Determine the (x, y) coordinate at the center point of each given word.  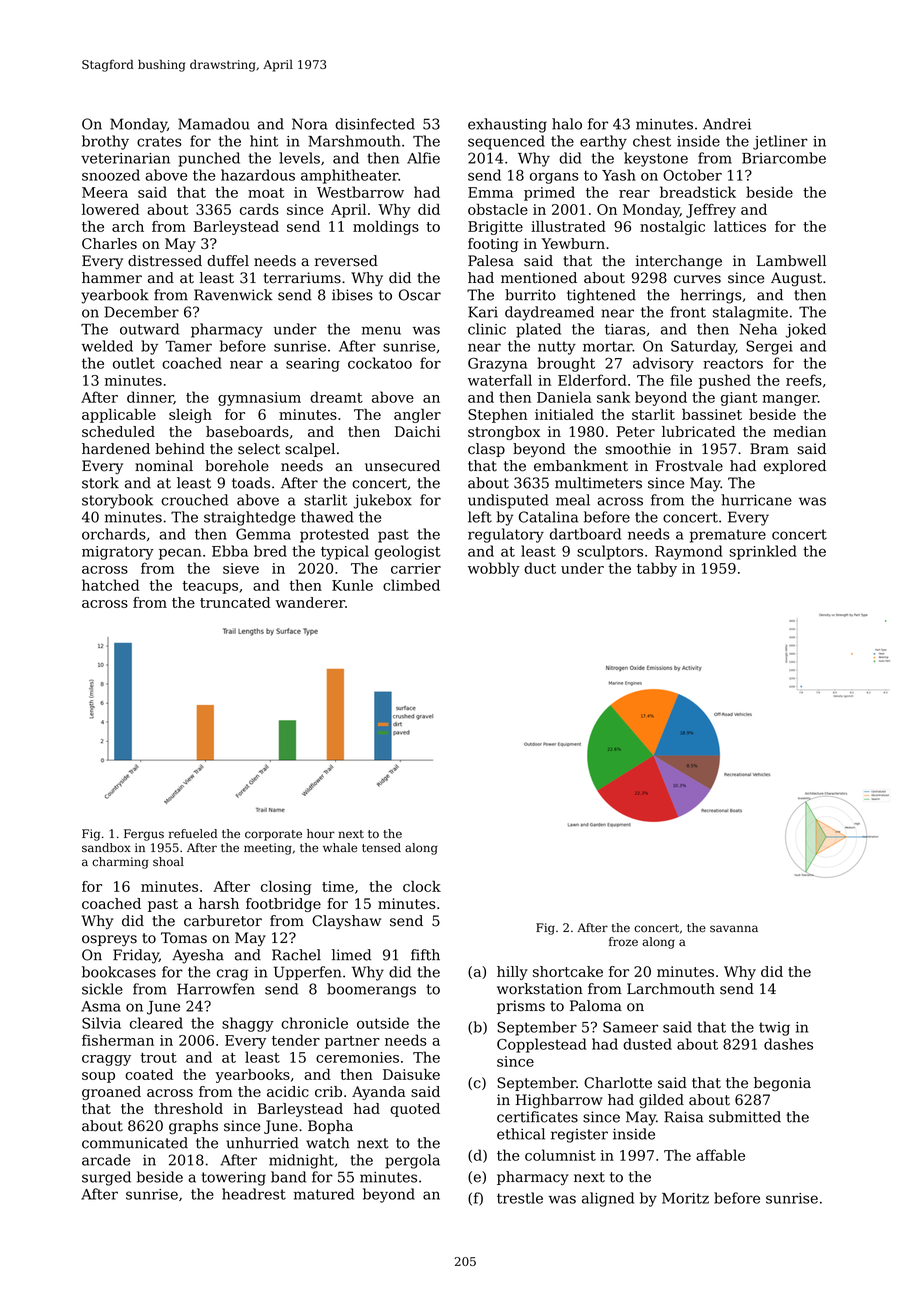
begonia (782, 1084)
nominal (164, 466)
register (579, 1136)
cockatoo (380, 363)
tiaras (625, 329)
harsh (219, 903)
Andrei (727, 124)
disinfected (375, 124)
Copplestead (542, 1045)
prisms (521, 1007)
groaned (111, 1093)
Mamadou (214, 124)
